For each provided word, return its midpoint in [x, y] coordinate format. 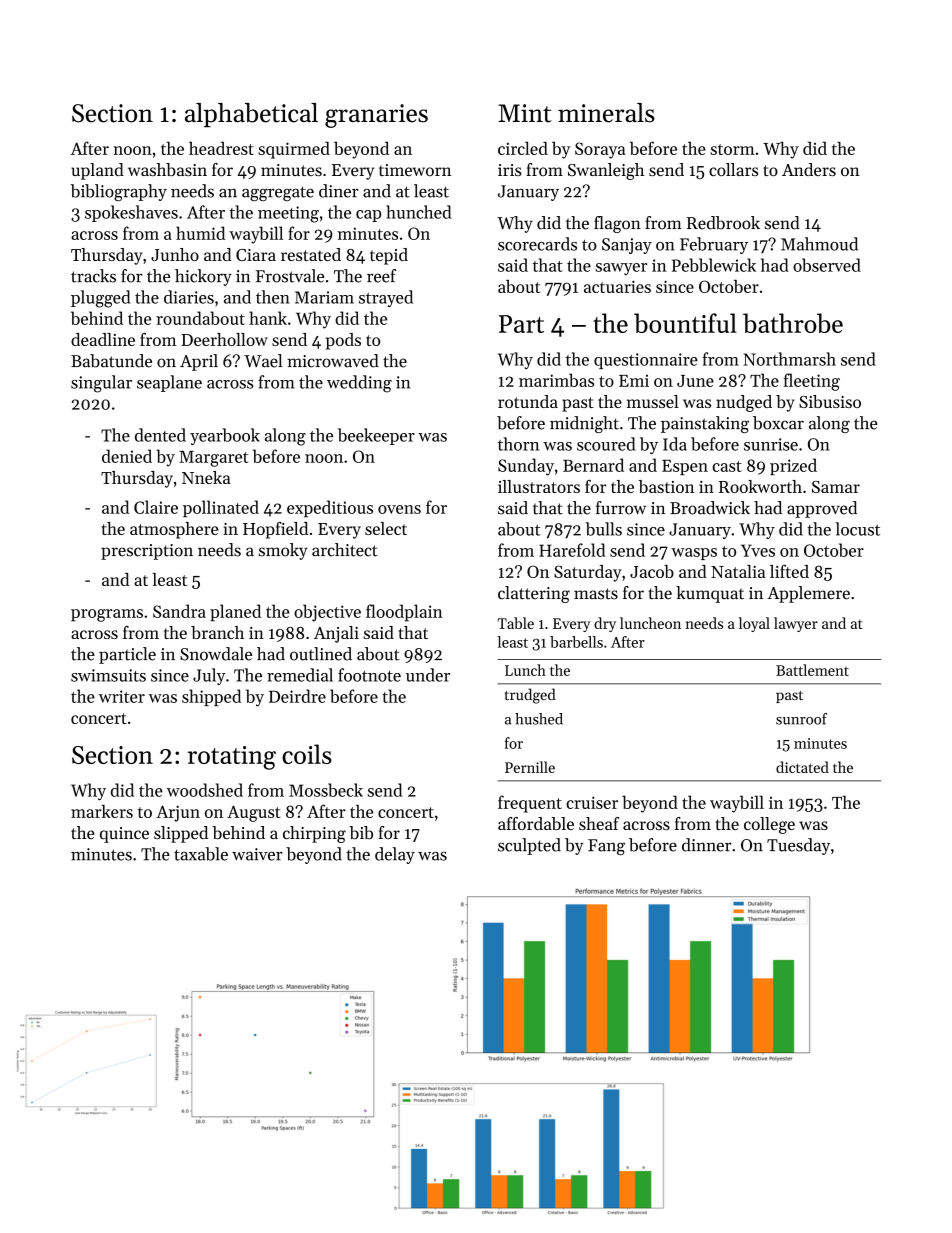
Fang [606, 847]
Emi [634, 381]
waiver [257, 854]
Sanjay [627, 246]
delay [395, 855]
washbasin [167, 169]
